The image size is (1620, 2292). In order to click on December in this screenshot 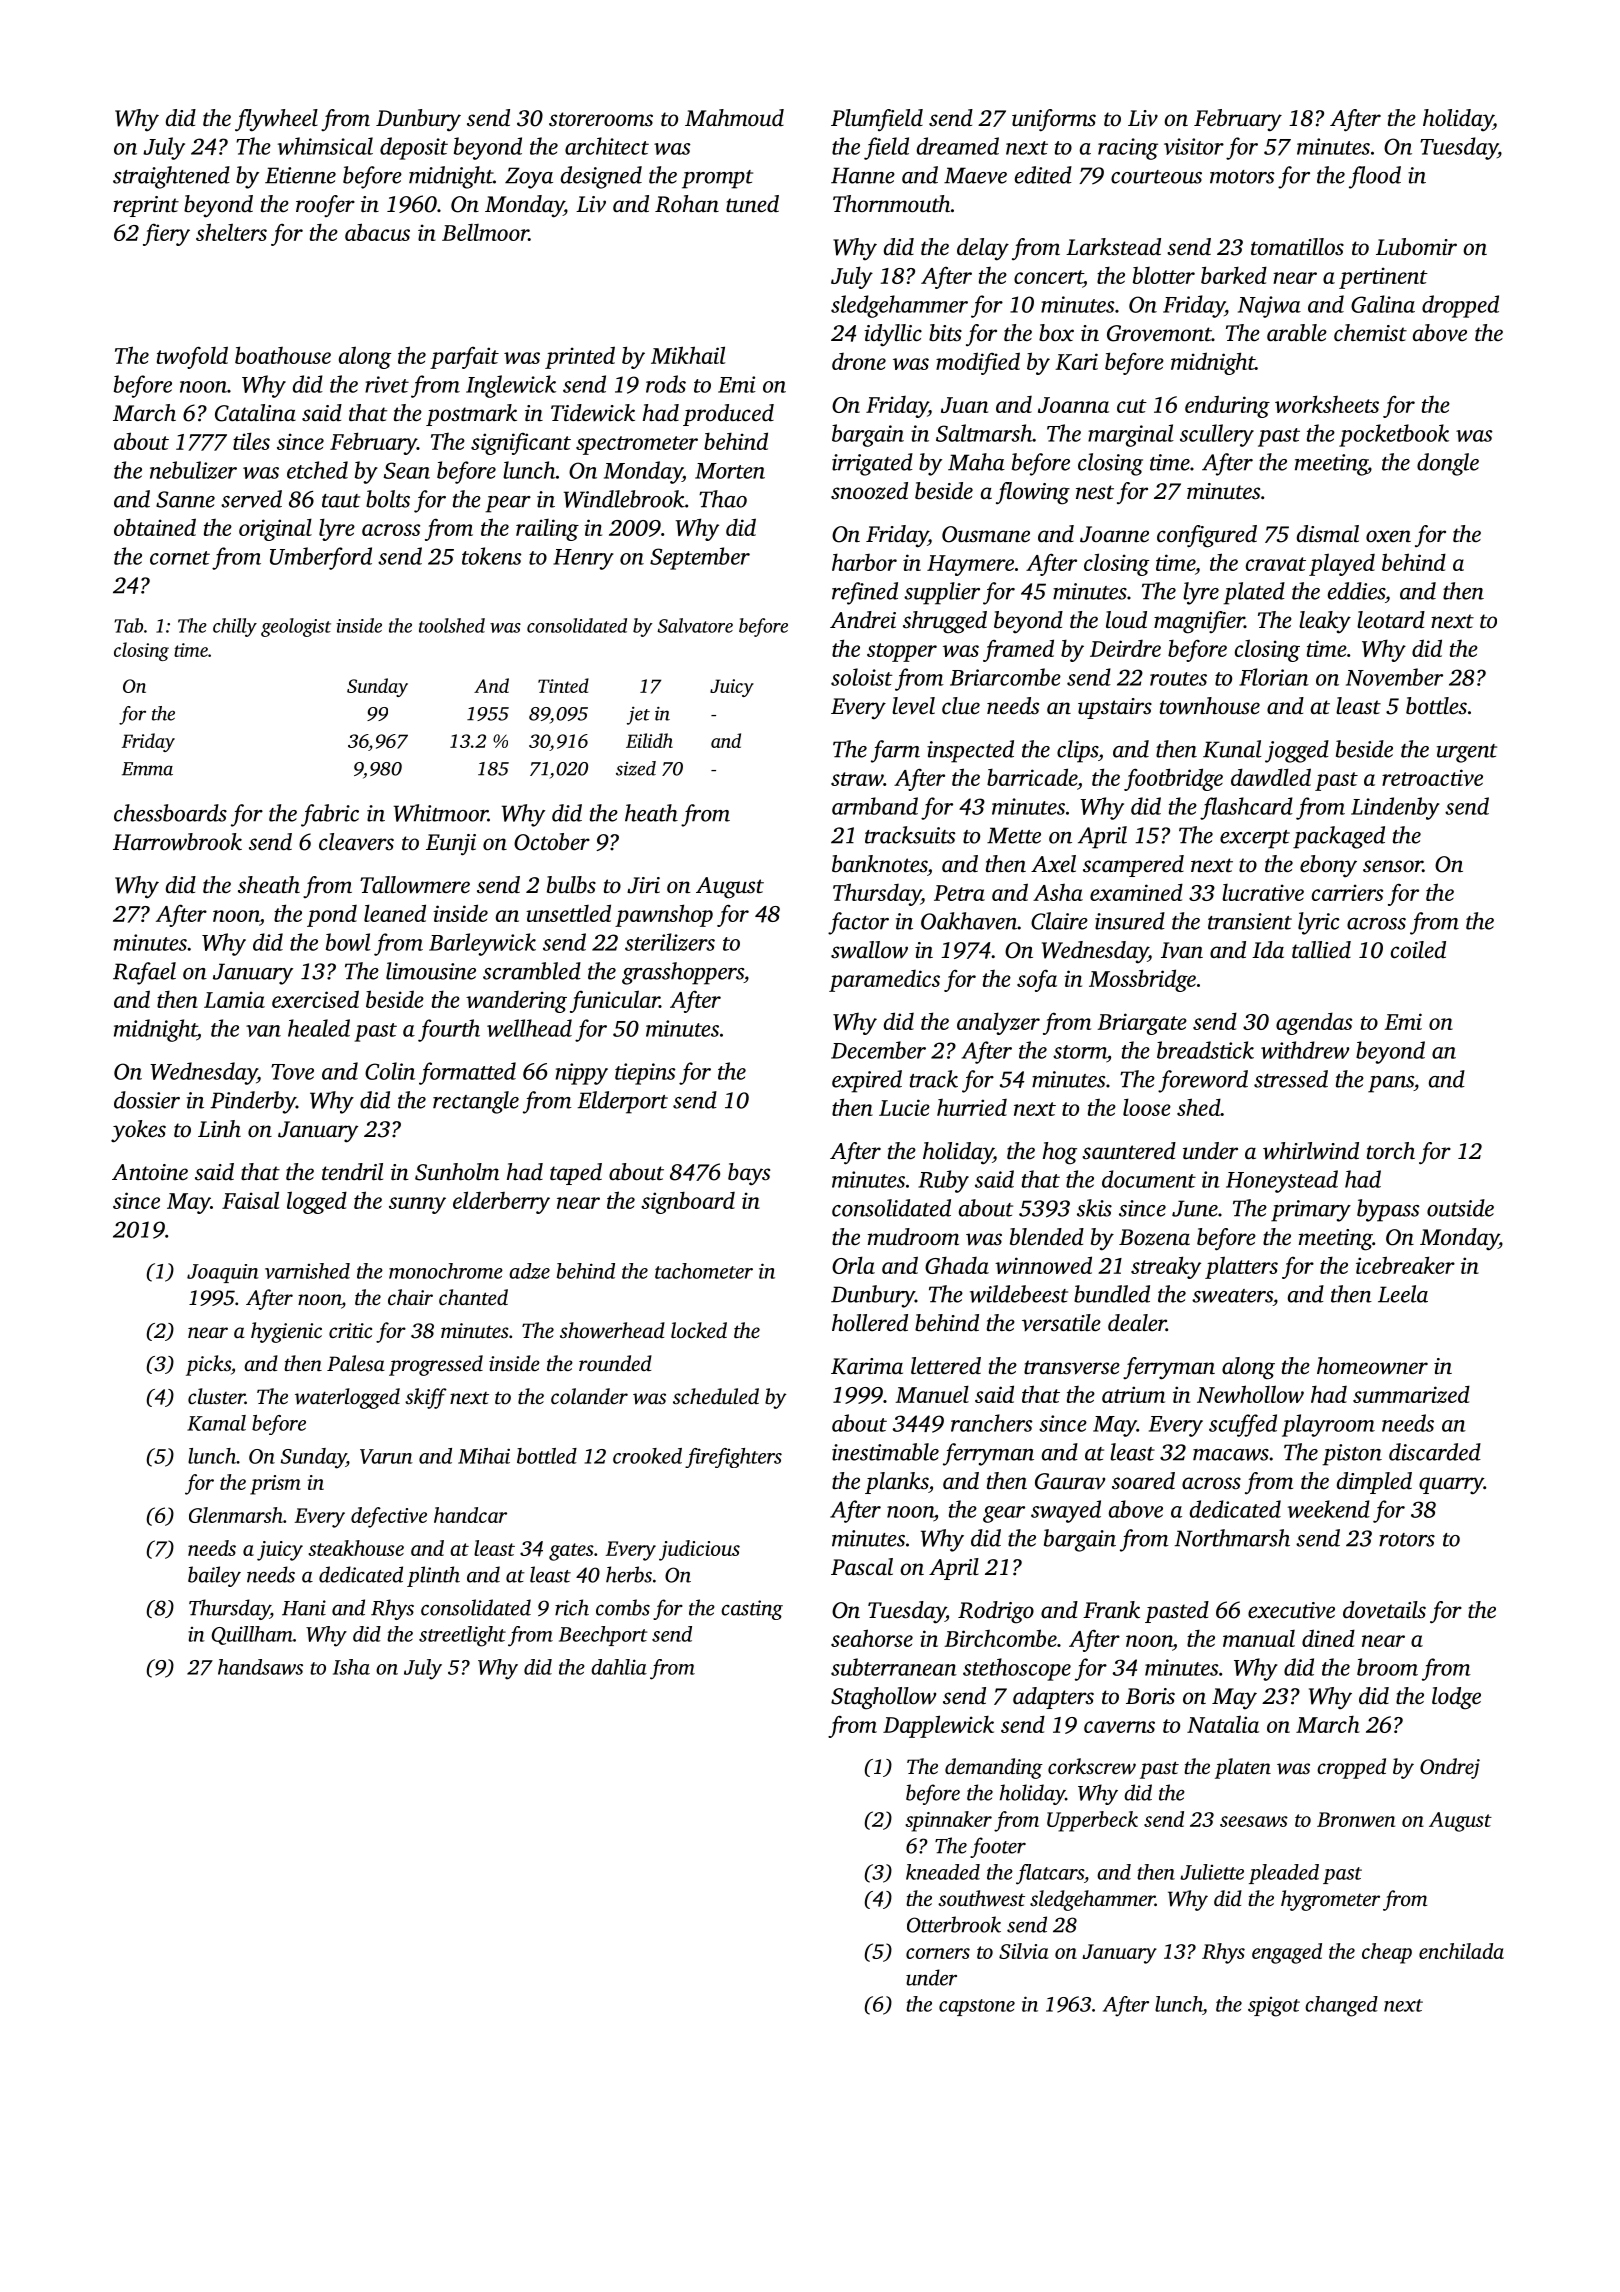, I will do `click(878, 1050)`.
